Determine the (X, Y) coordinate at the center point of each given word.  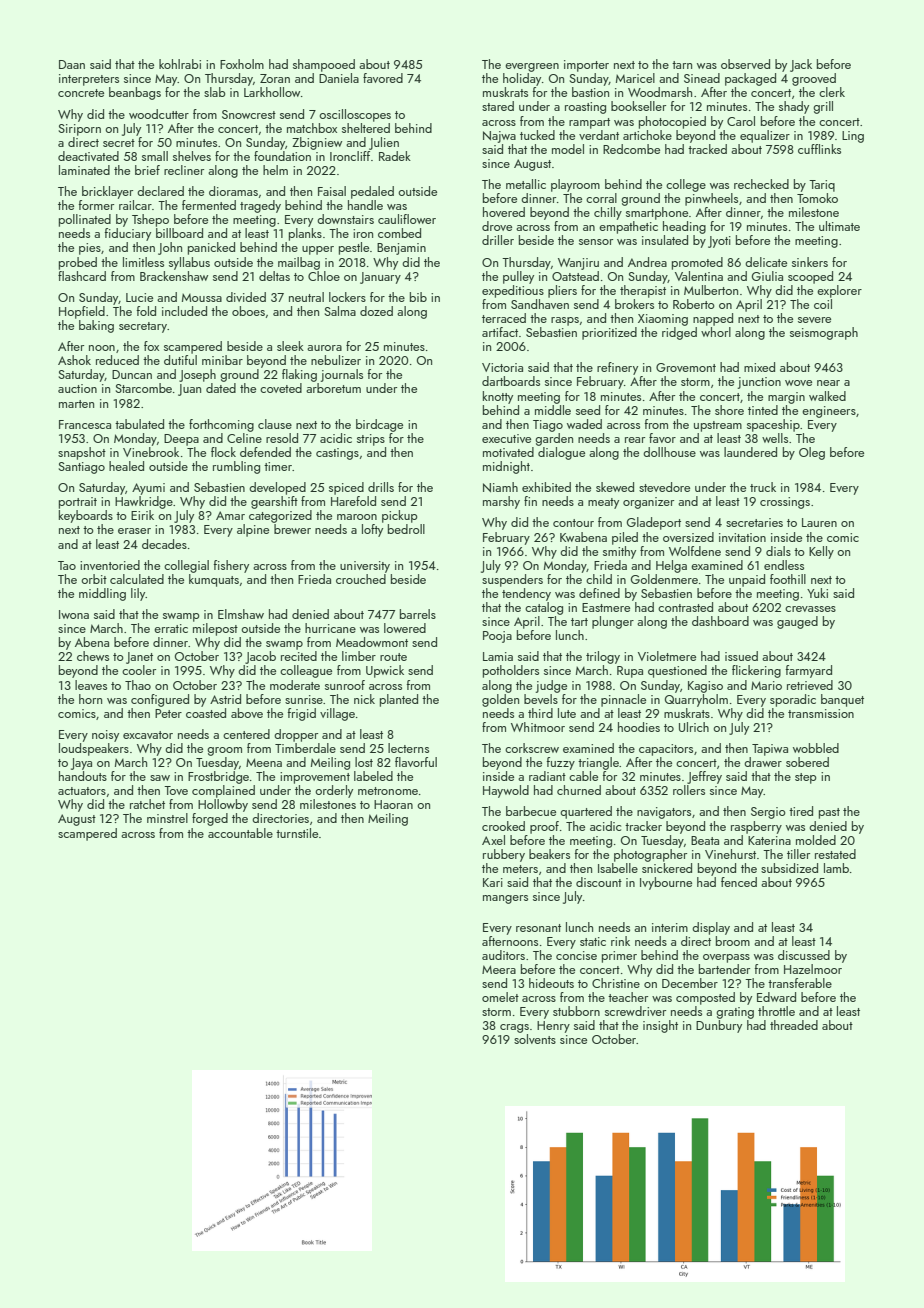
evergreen (532, 67)
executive (506, 438)
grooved (814, 79)
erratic (171, 628)
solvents (535, 1039)
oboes (248, 311)
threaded (794, 1025)
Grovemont (686, 367)
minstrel (167, 818)
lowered (405, 628)
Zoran (275, 78)
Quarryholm (696, 700)
